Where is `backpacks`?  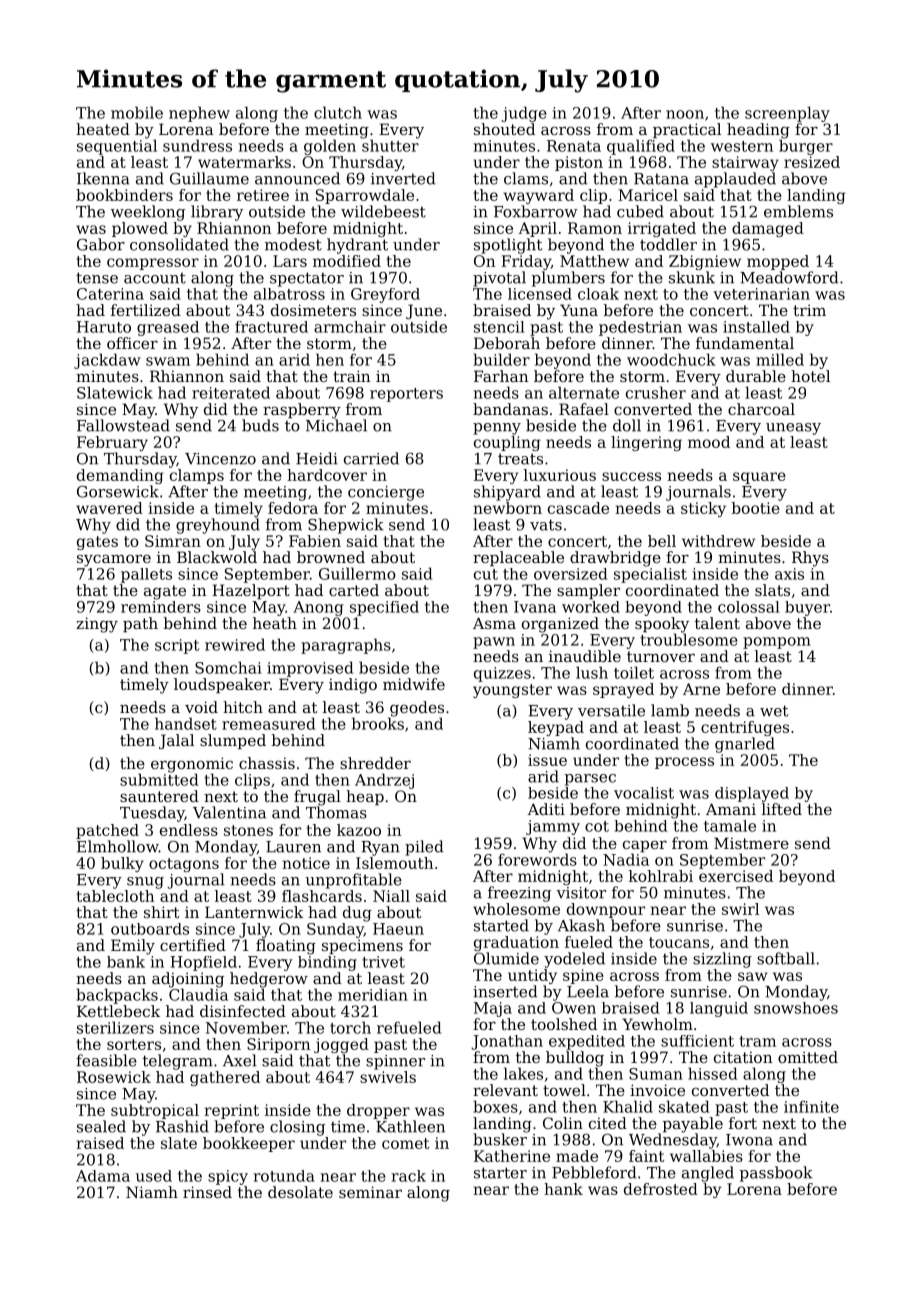
backpacks is located at coordinates (117, 996).
